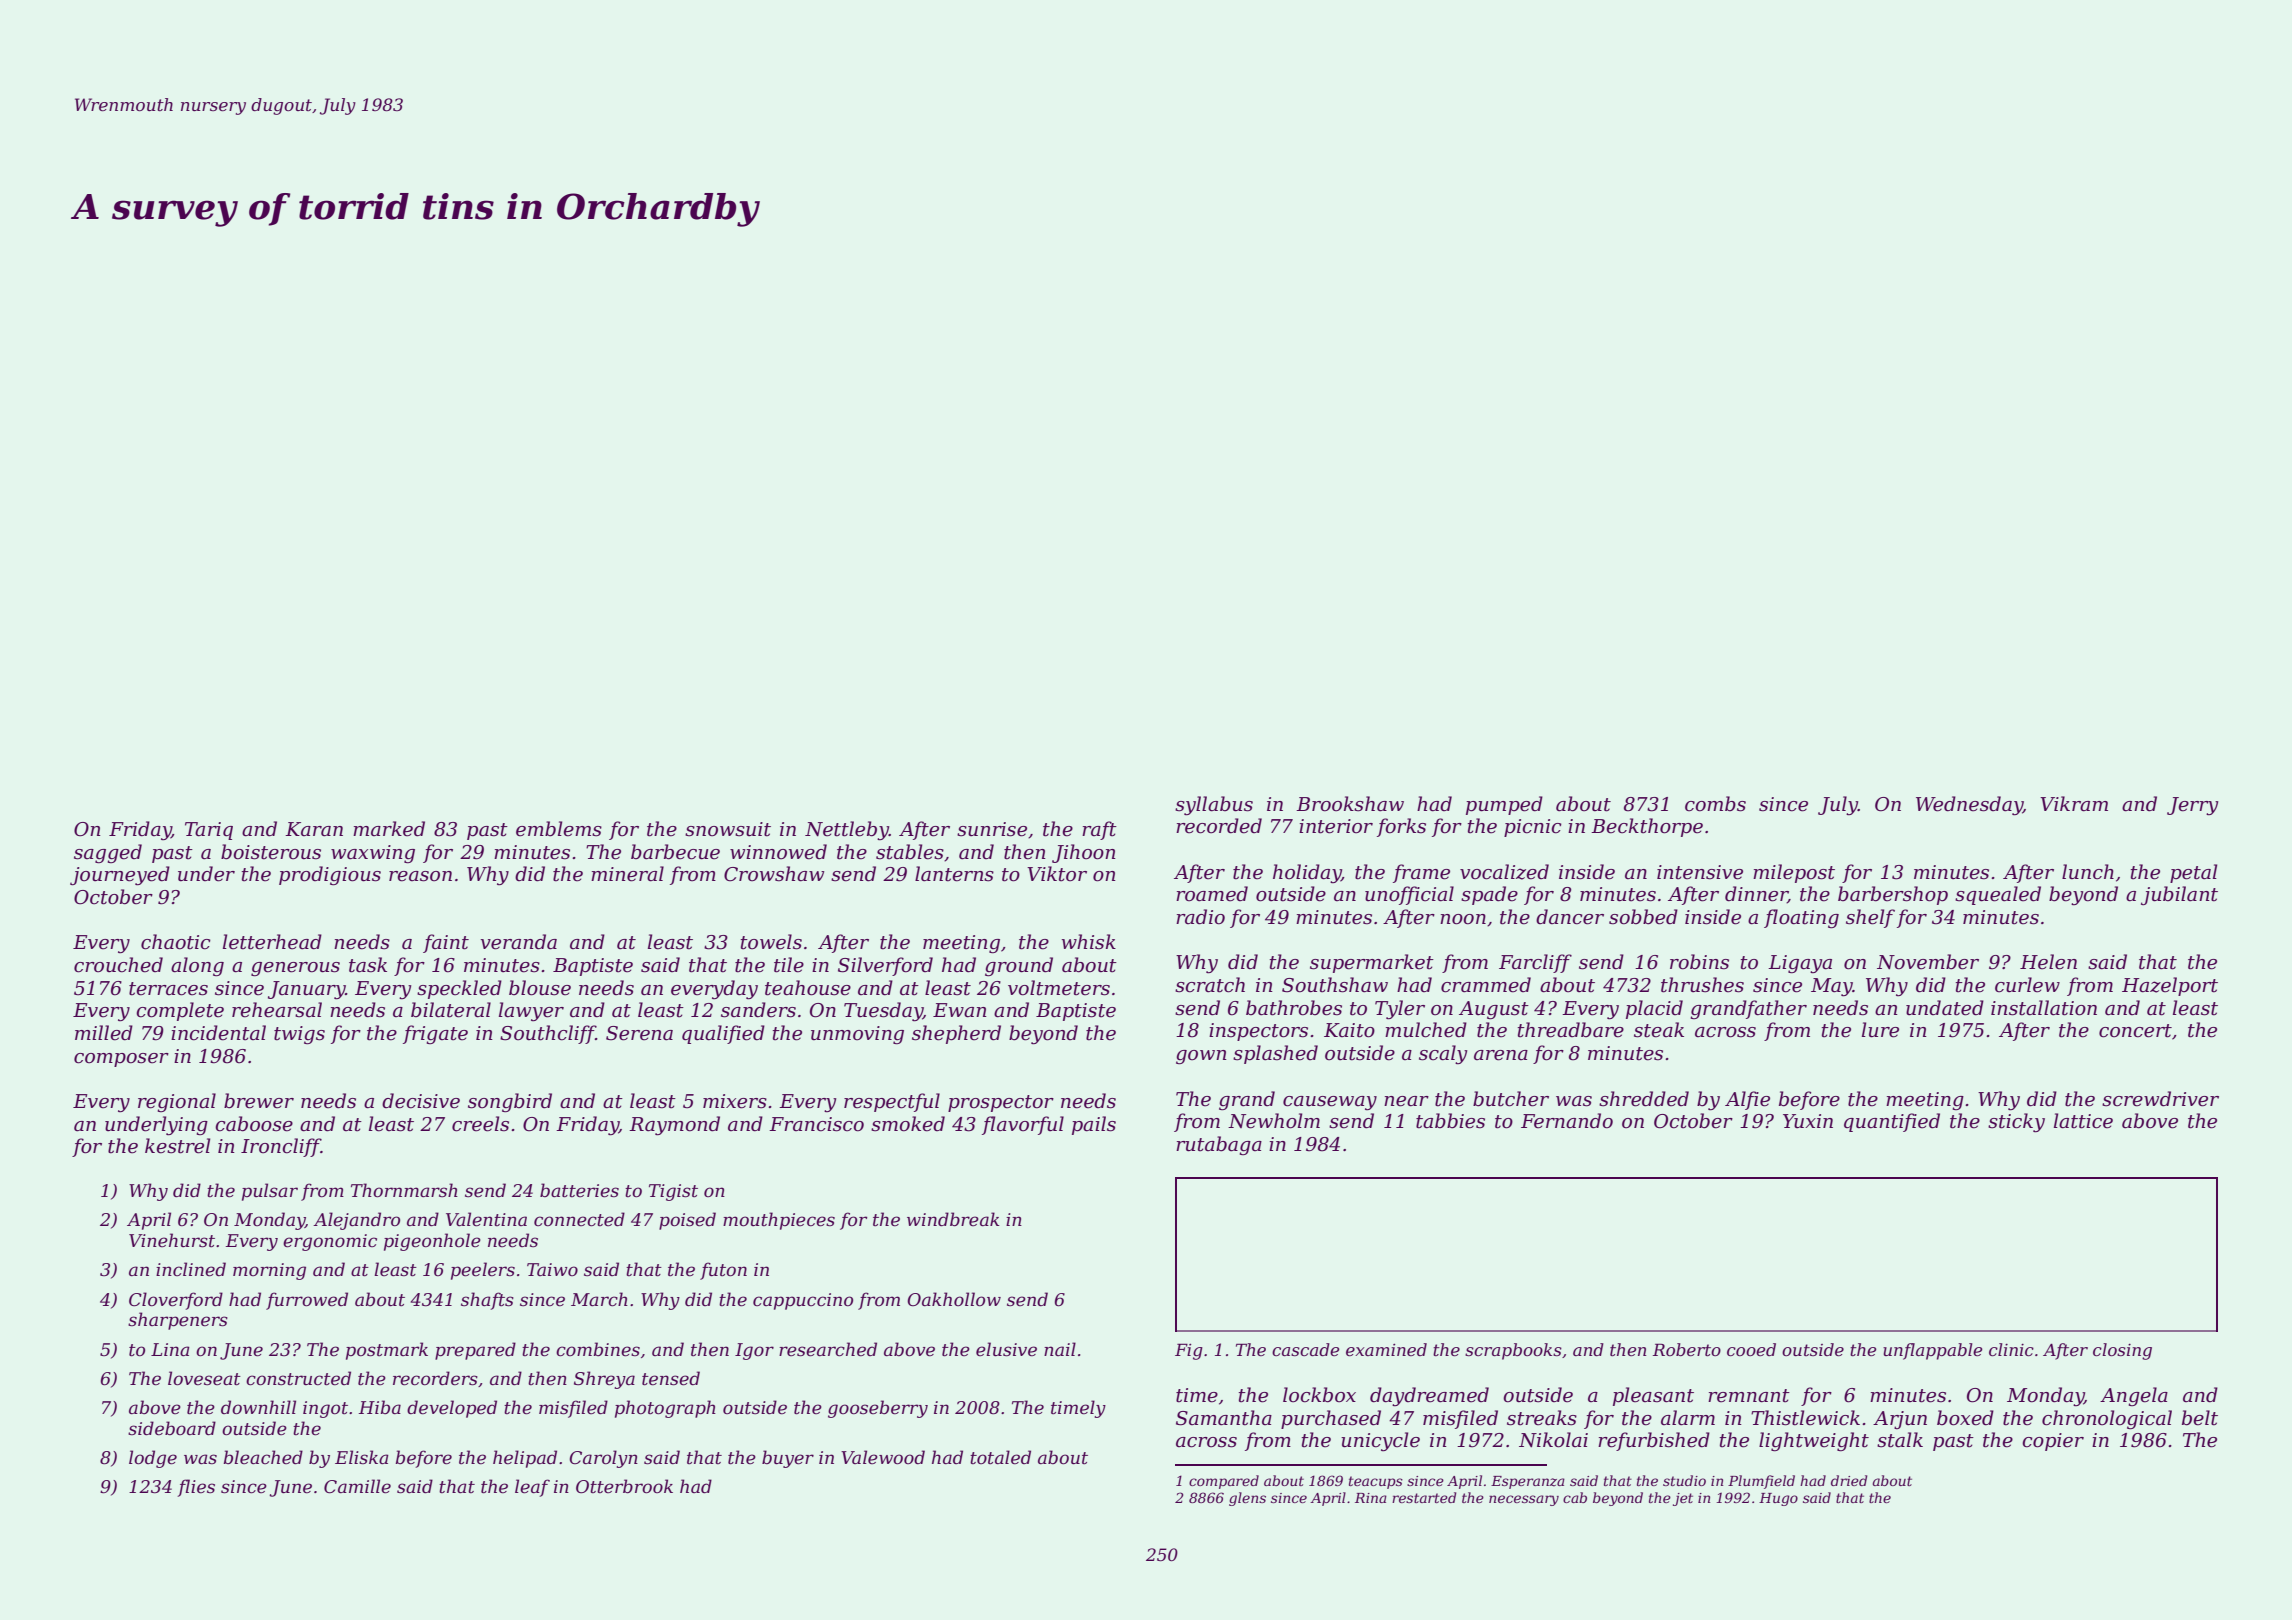 The height and width of the document is (1620, 2292). I want to click on loveseat, so click(204, 1378).
